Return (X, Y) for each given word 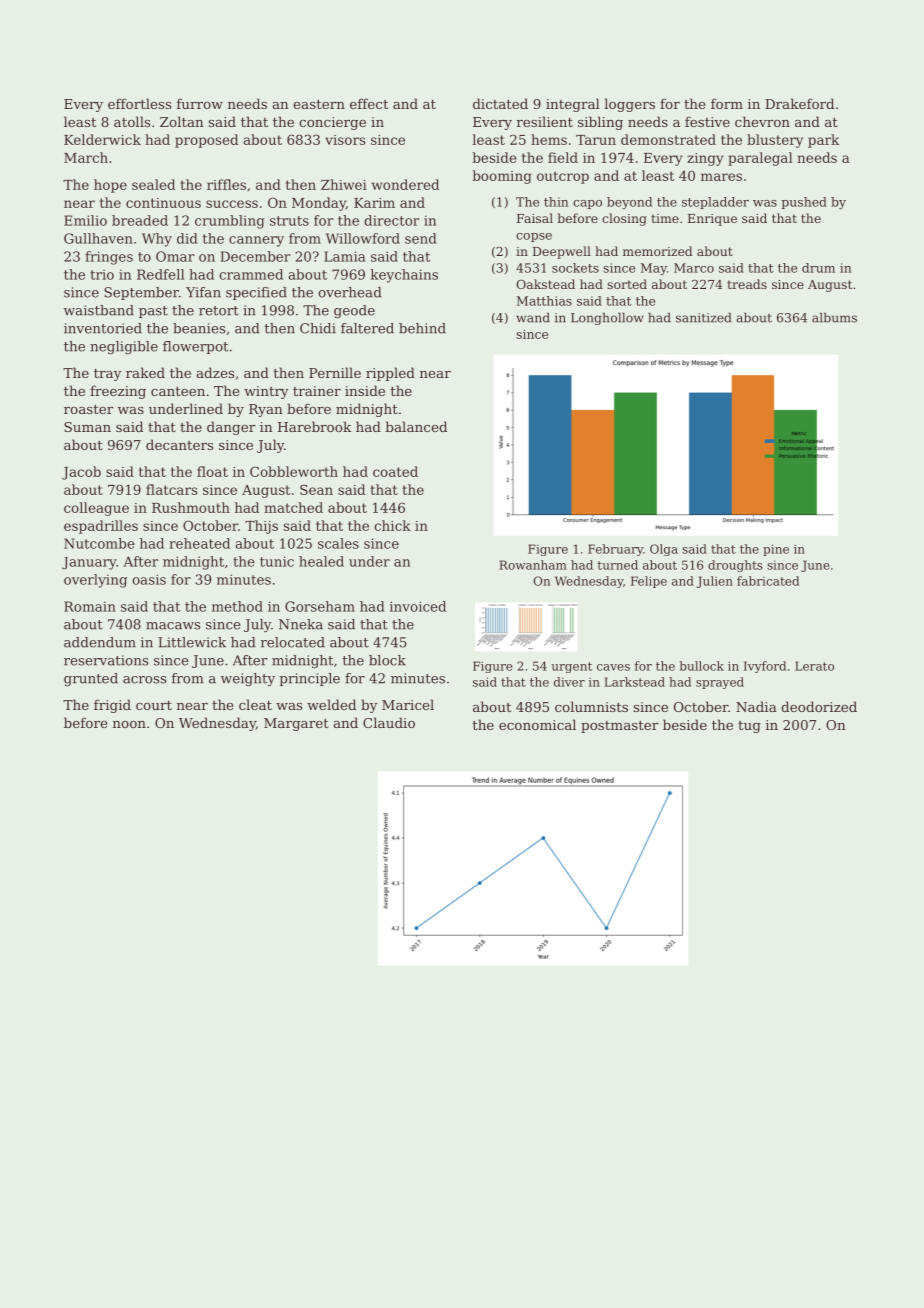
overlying (95, 581)
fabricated (768, 581)
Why (157, 240)
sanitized (704, 317)
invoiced (418, 606)
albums (834, 317)
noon (129, 724)
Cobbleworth (294, 471)
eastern (319, 104)
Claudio (389, 722)
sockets (575, 268)
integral (573, 105)
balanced (416, 426)
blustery (775, 141)
